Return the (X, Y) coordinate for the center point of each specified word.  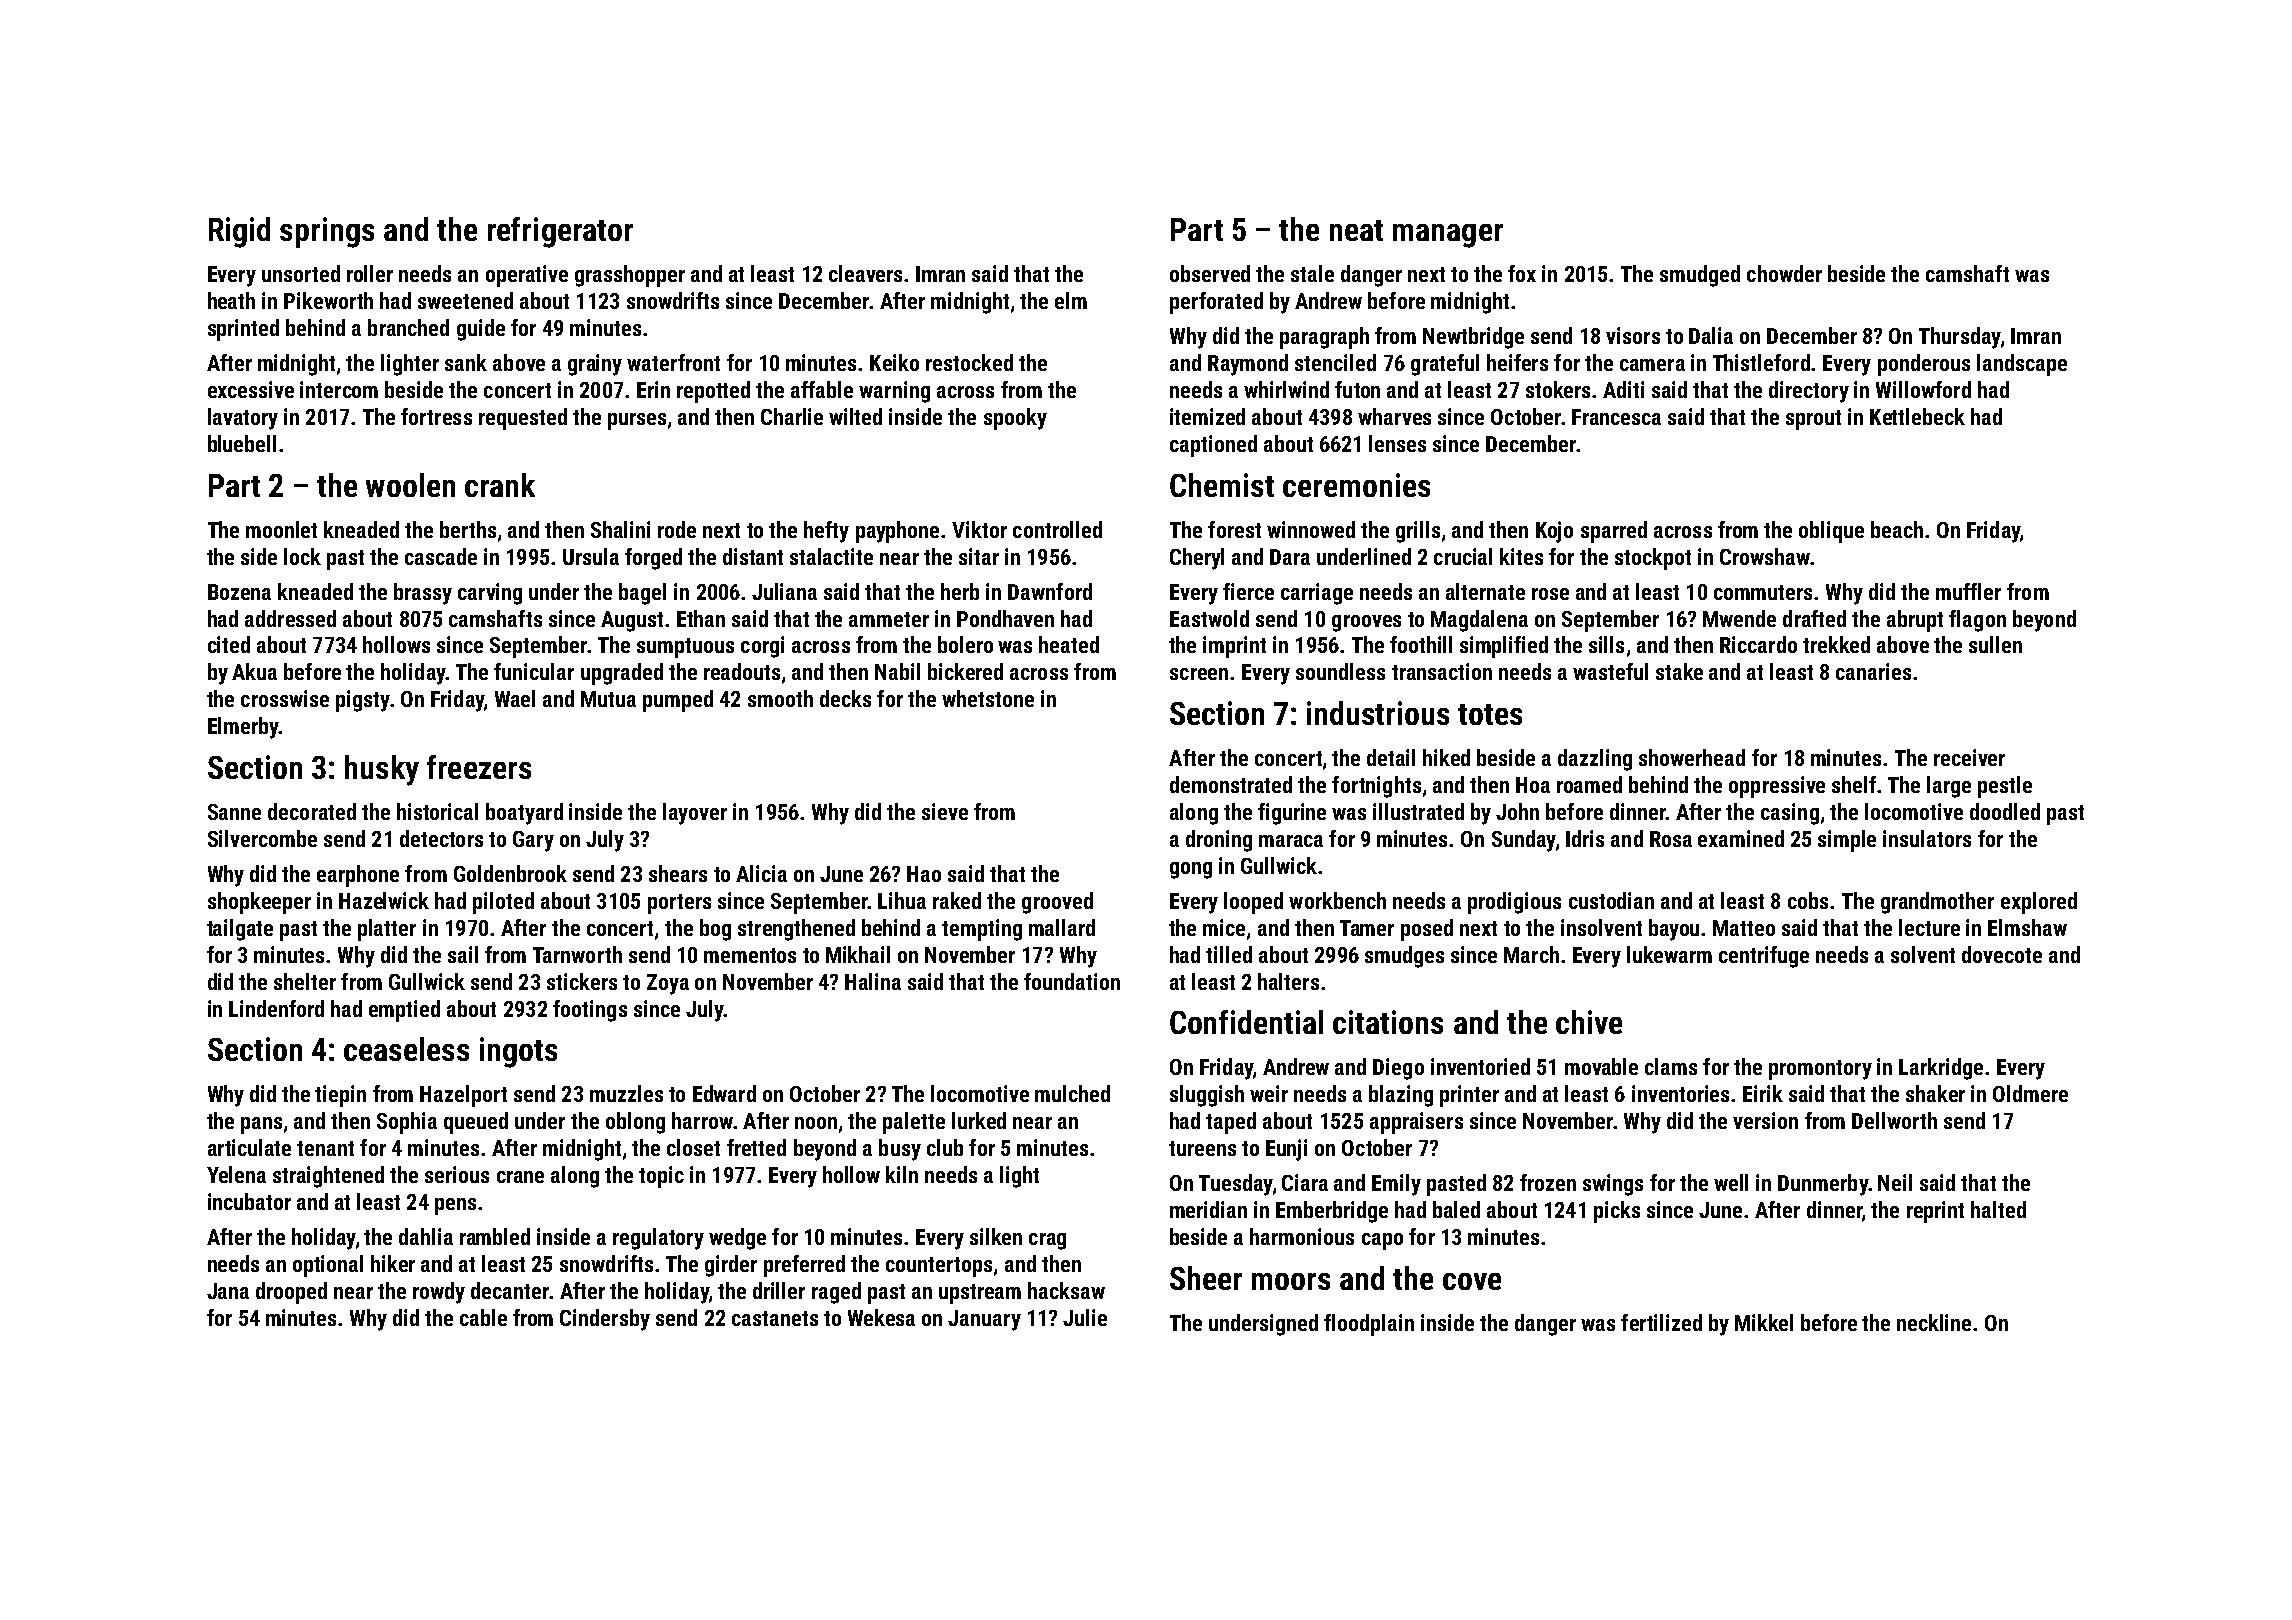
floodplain (1369, 1325)
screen (1199, 674)
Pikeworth (328, 300)
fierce (1248, 591)
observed (1210, 273)
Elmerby (243, 728)
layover (695, 814)
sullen (1995, 644)
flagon (1977, 621)
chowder (1784, 273)
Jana (228, 1291)
